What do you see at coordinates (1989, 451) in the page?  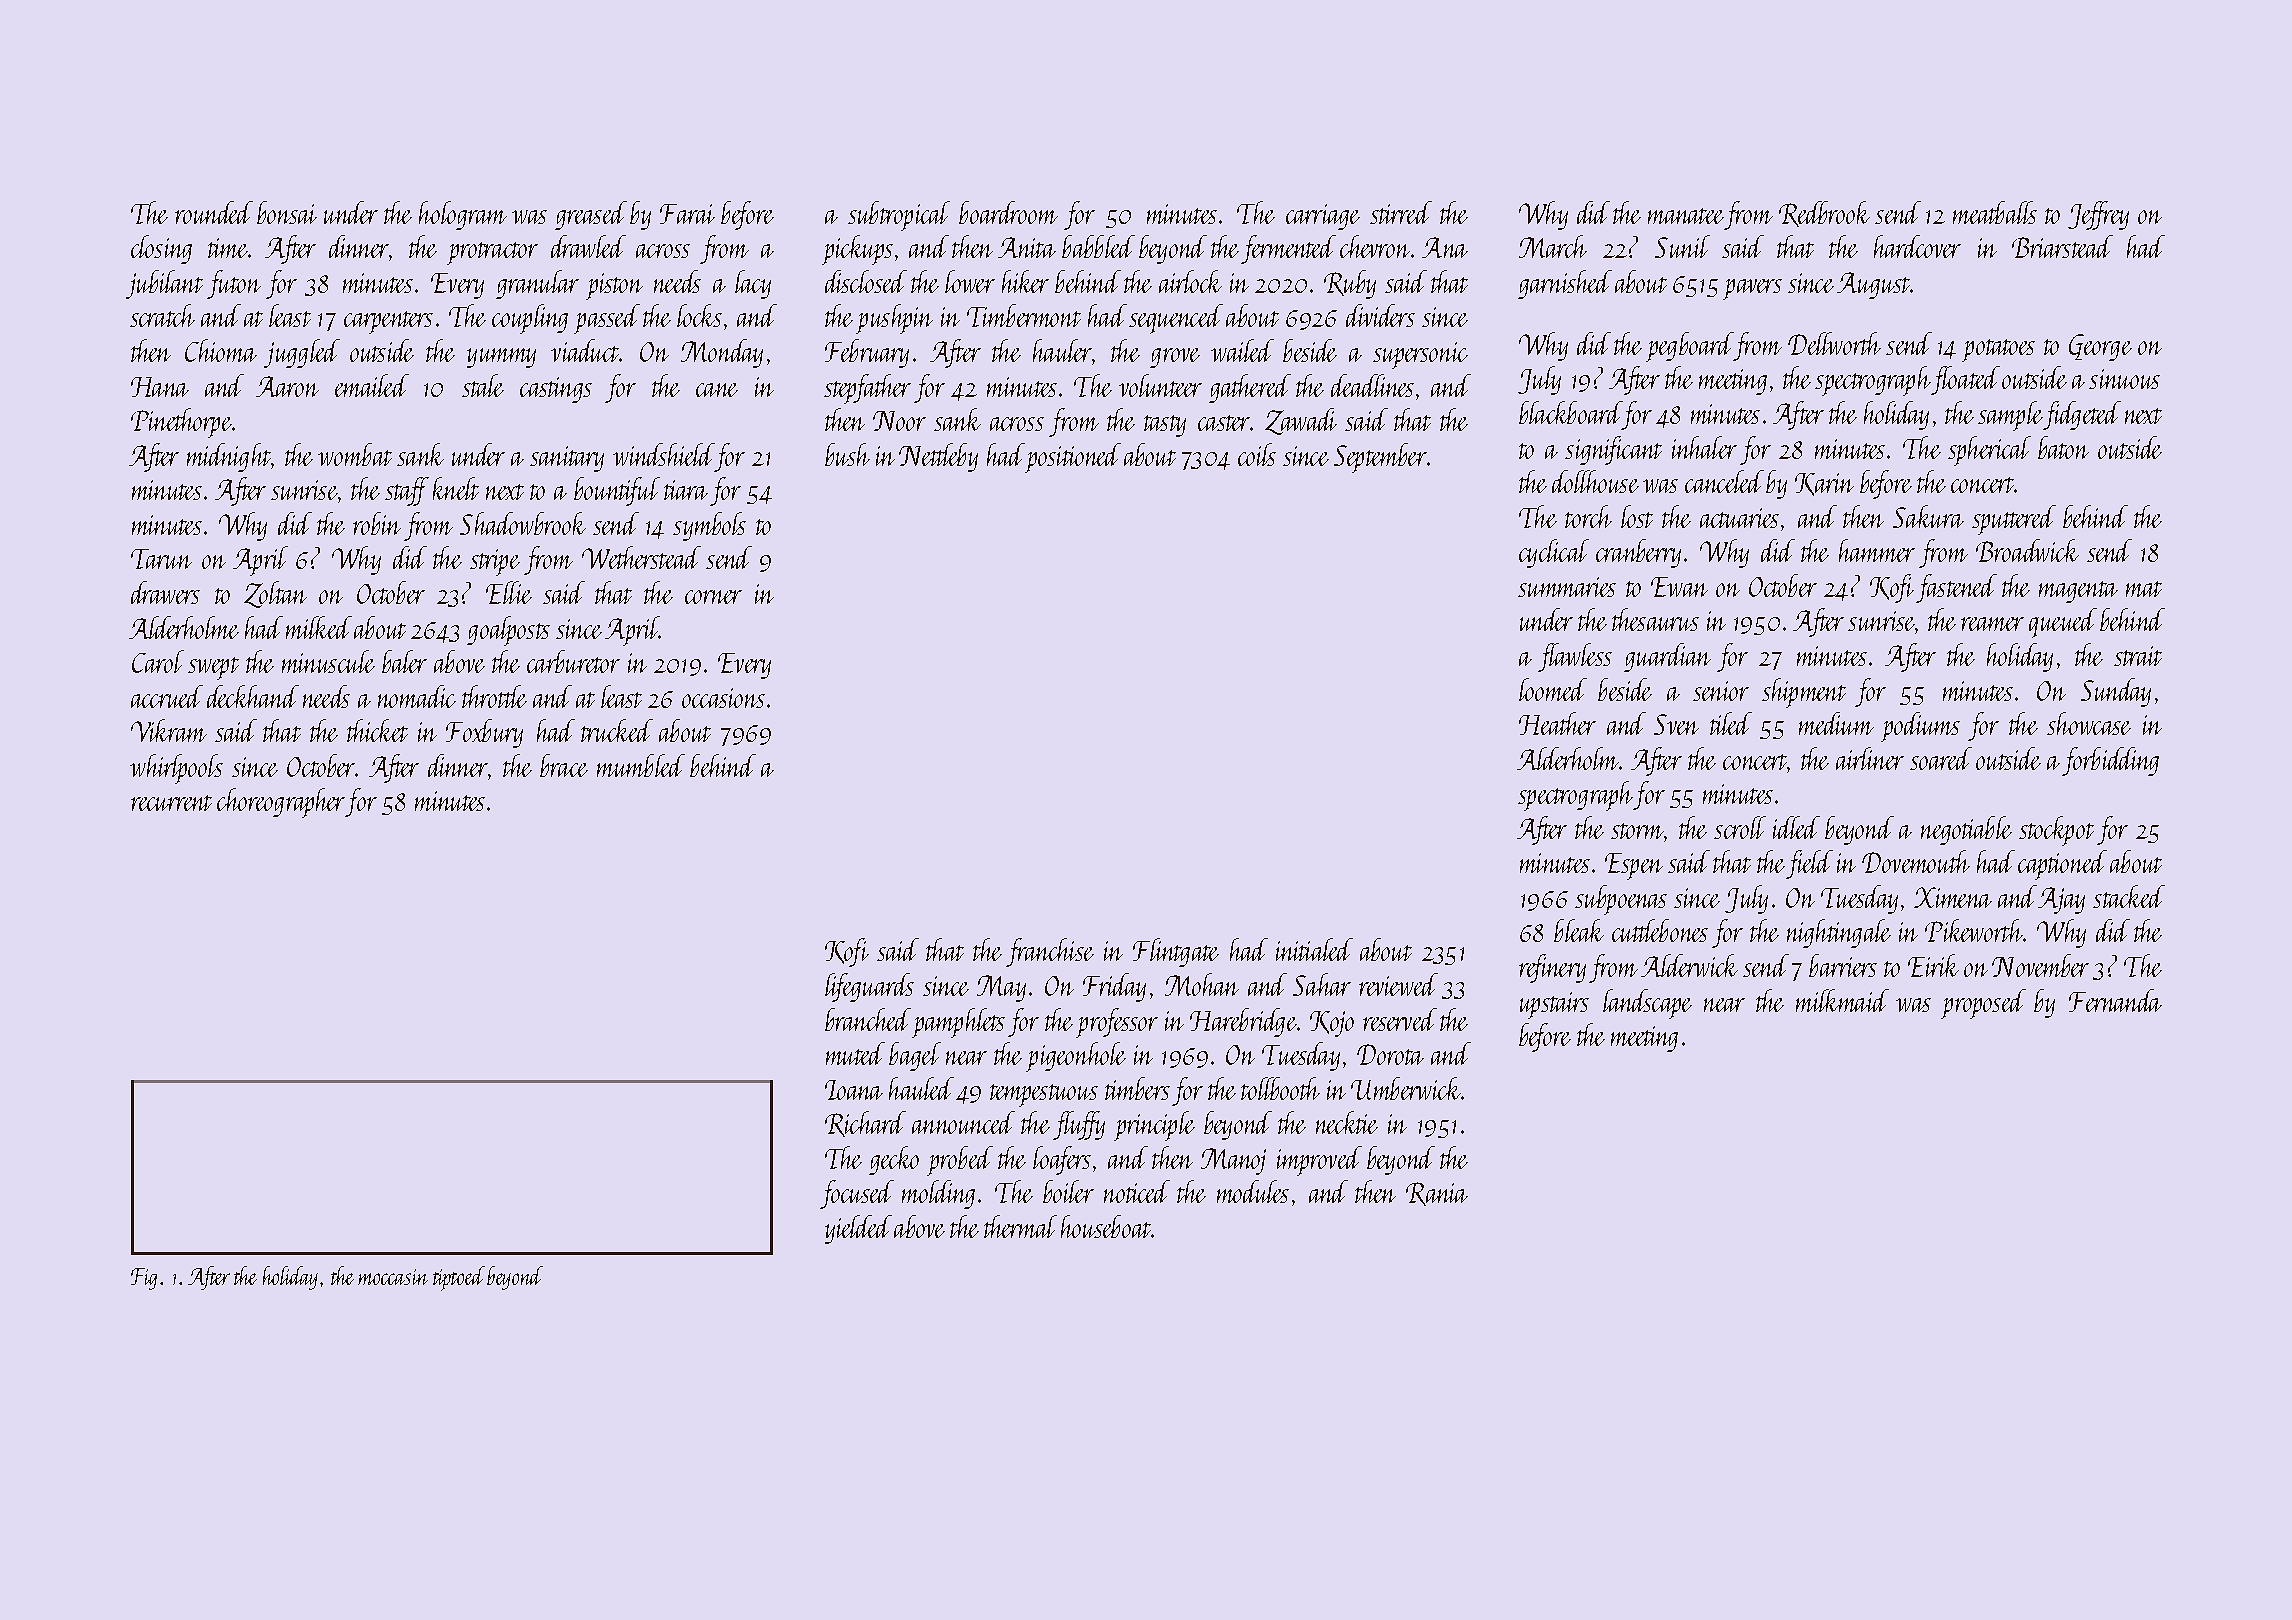 I see `spherical` at bounding box center [1989, 451].
